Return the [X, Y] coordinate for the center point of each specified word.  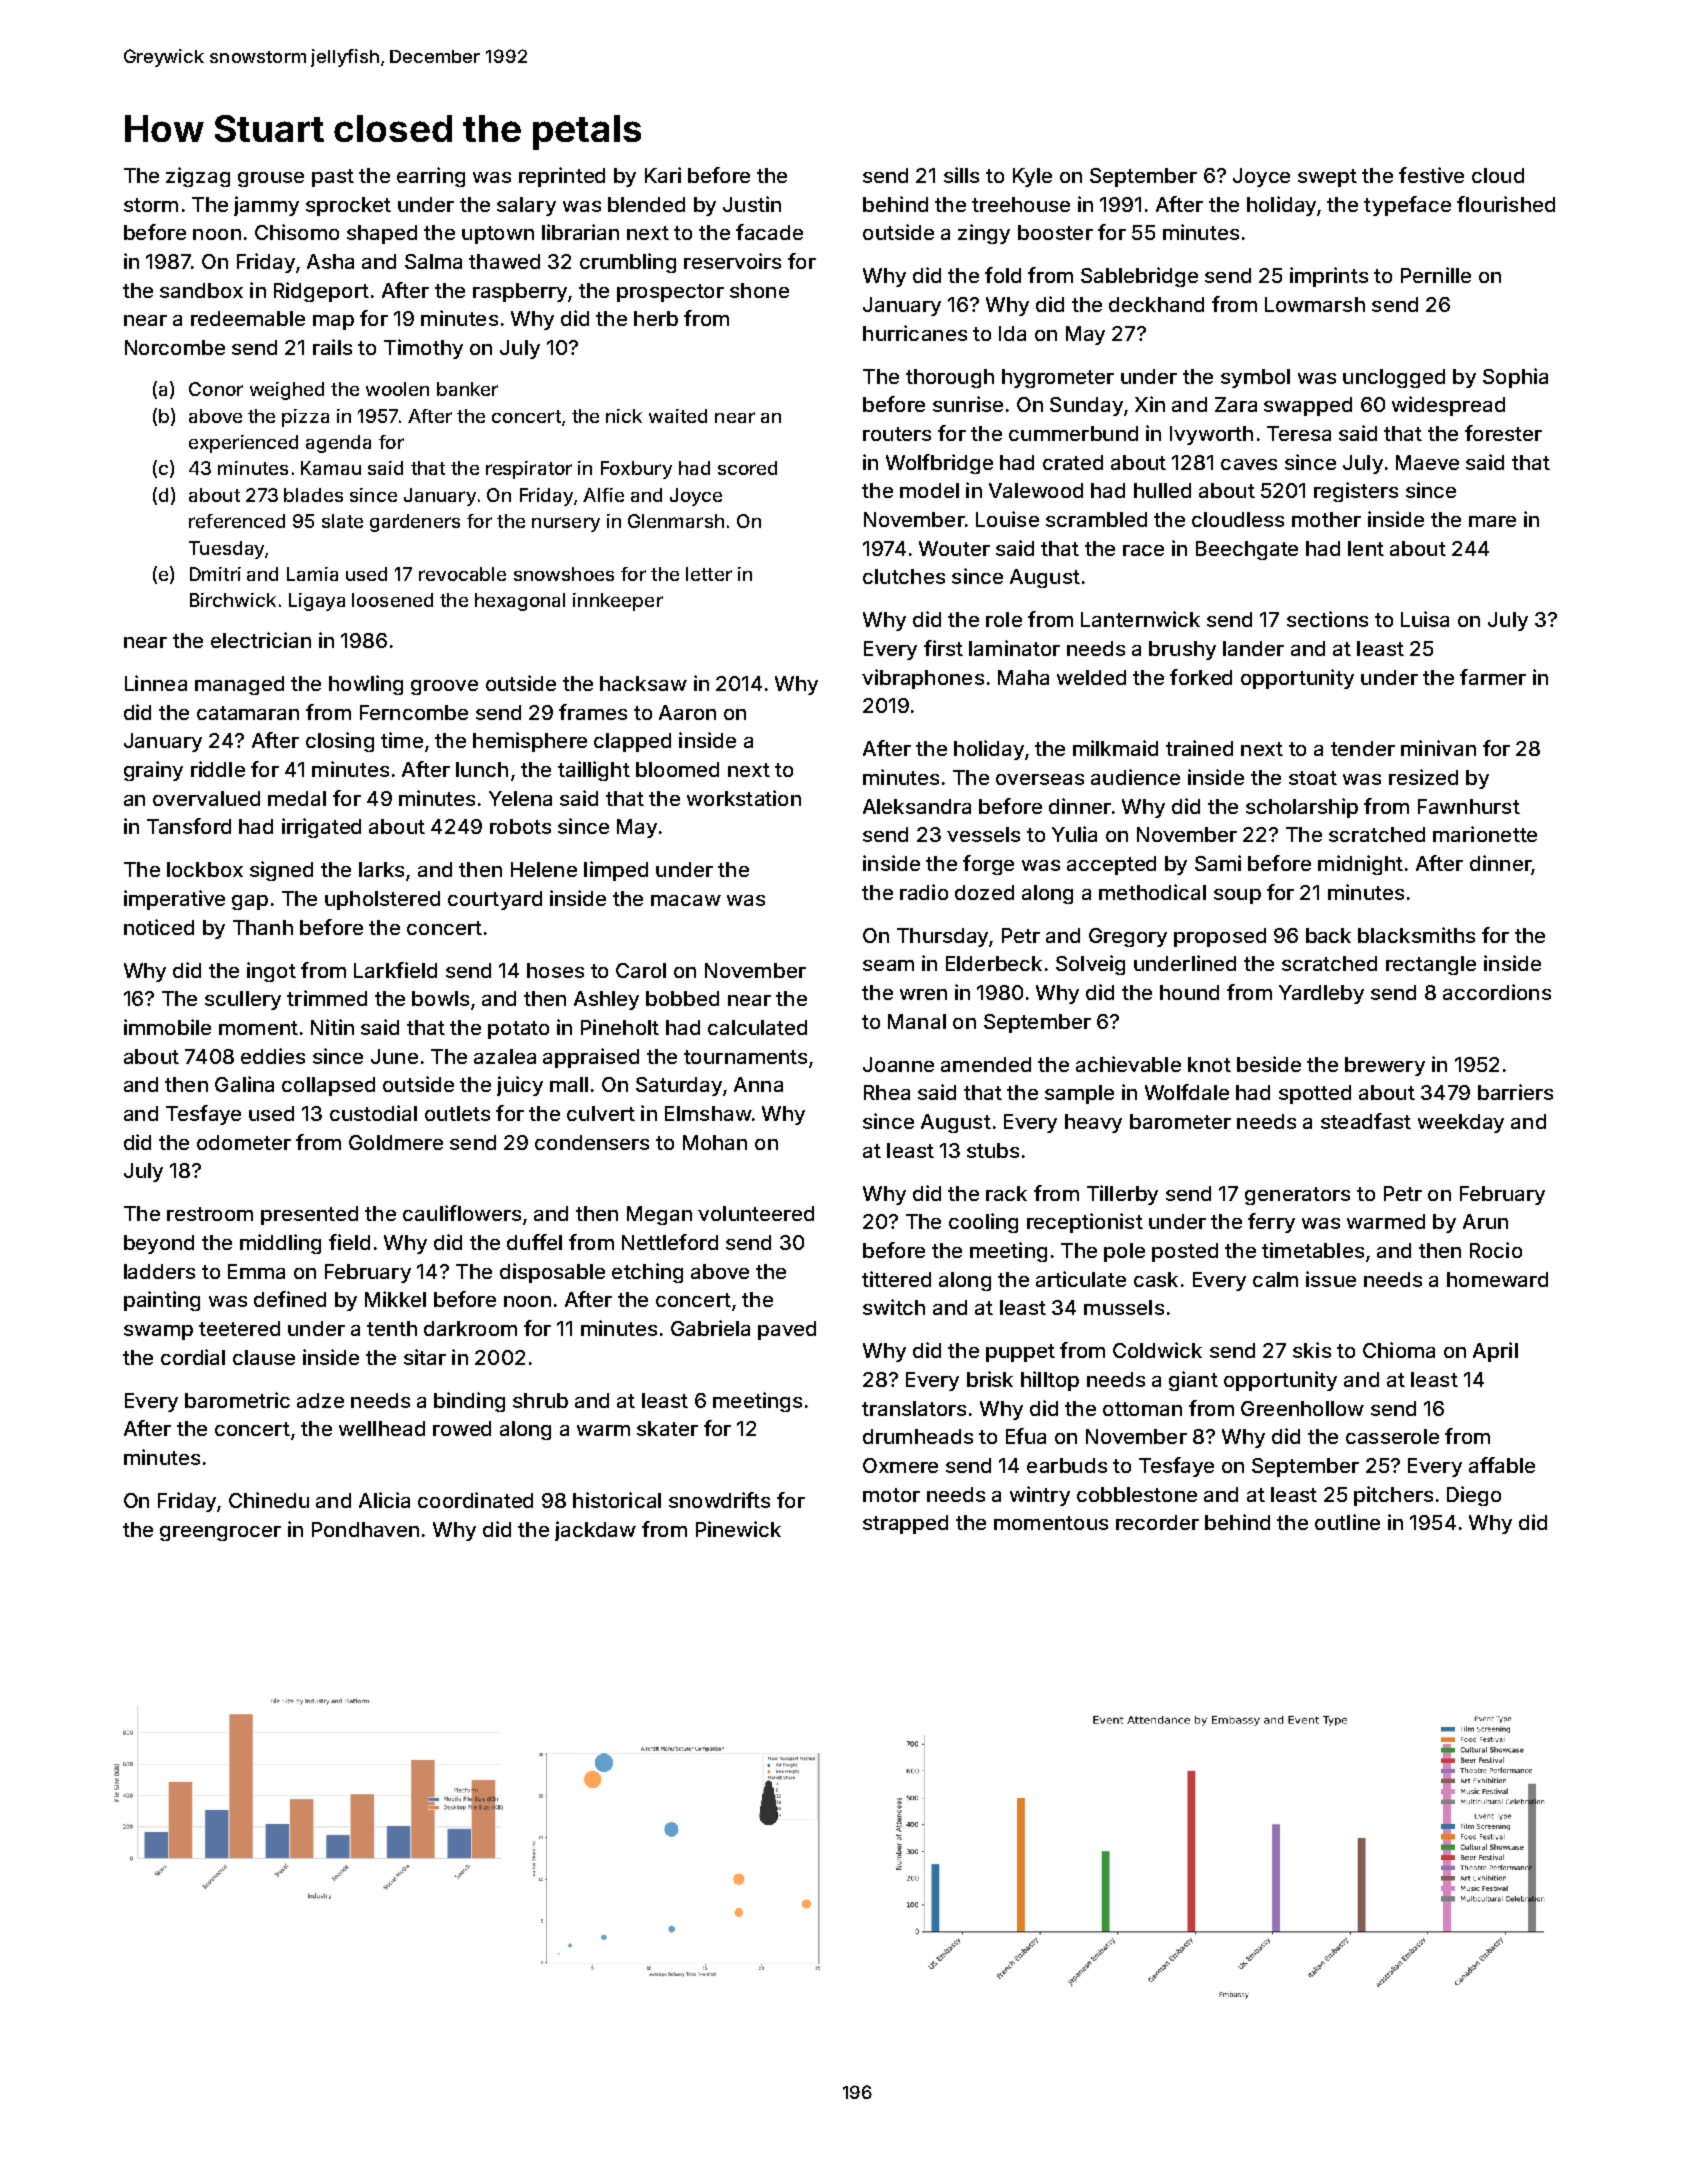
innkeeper [618, 602]
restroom [210, 1214]
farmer [1493, 677]
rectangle [1431, 965]
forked [1201, 677]
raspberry [520, 292]
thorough [950, 378]
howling [366, 685]
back [1328, 935]
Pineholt [620, 1027]
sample [1079, 1094]
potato [518, 1030]
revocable [462, 574]
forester [1503, 433]
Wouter [954, 548]
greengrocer [220, 1533]
